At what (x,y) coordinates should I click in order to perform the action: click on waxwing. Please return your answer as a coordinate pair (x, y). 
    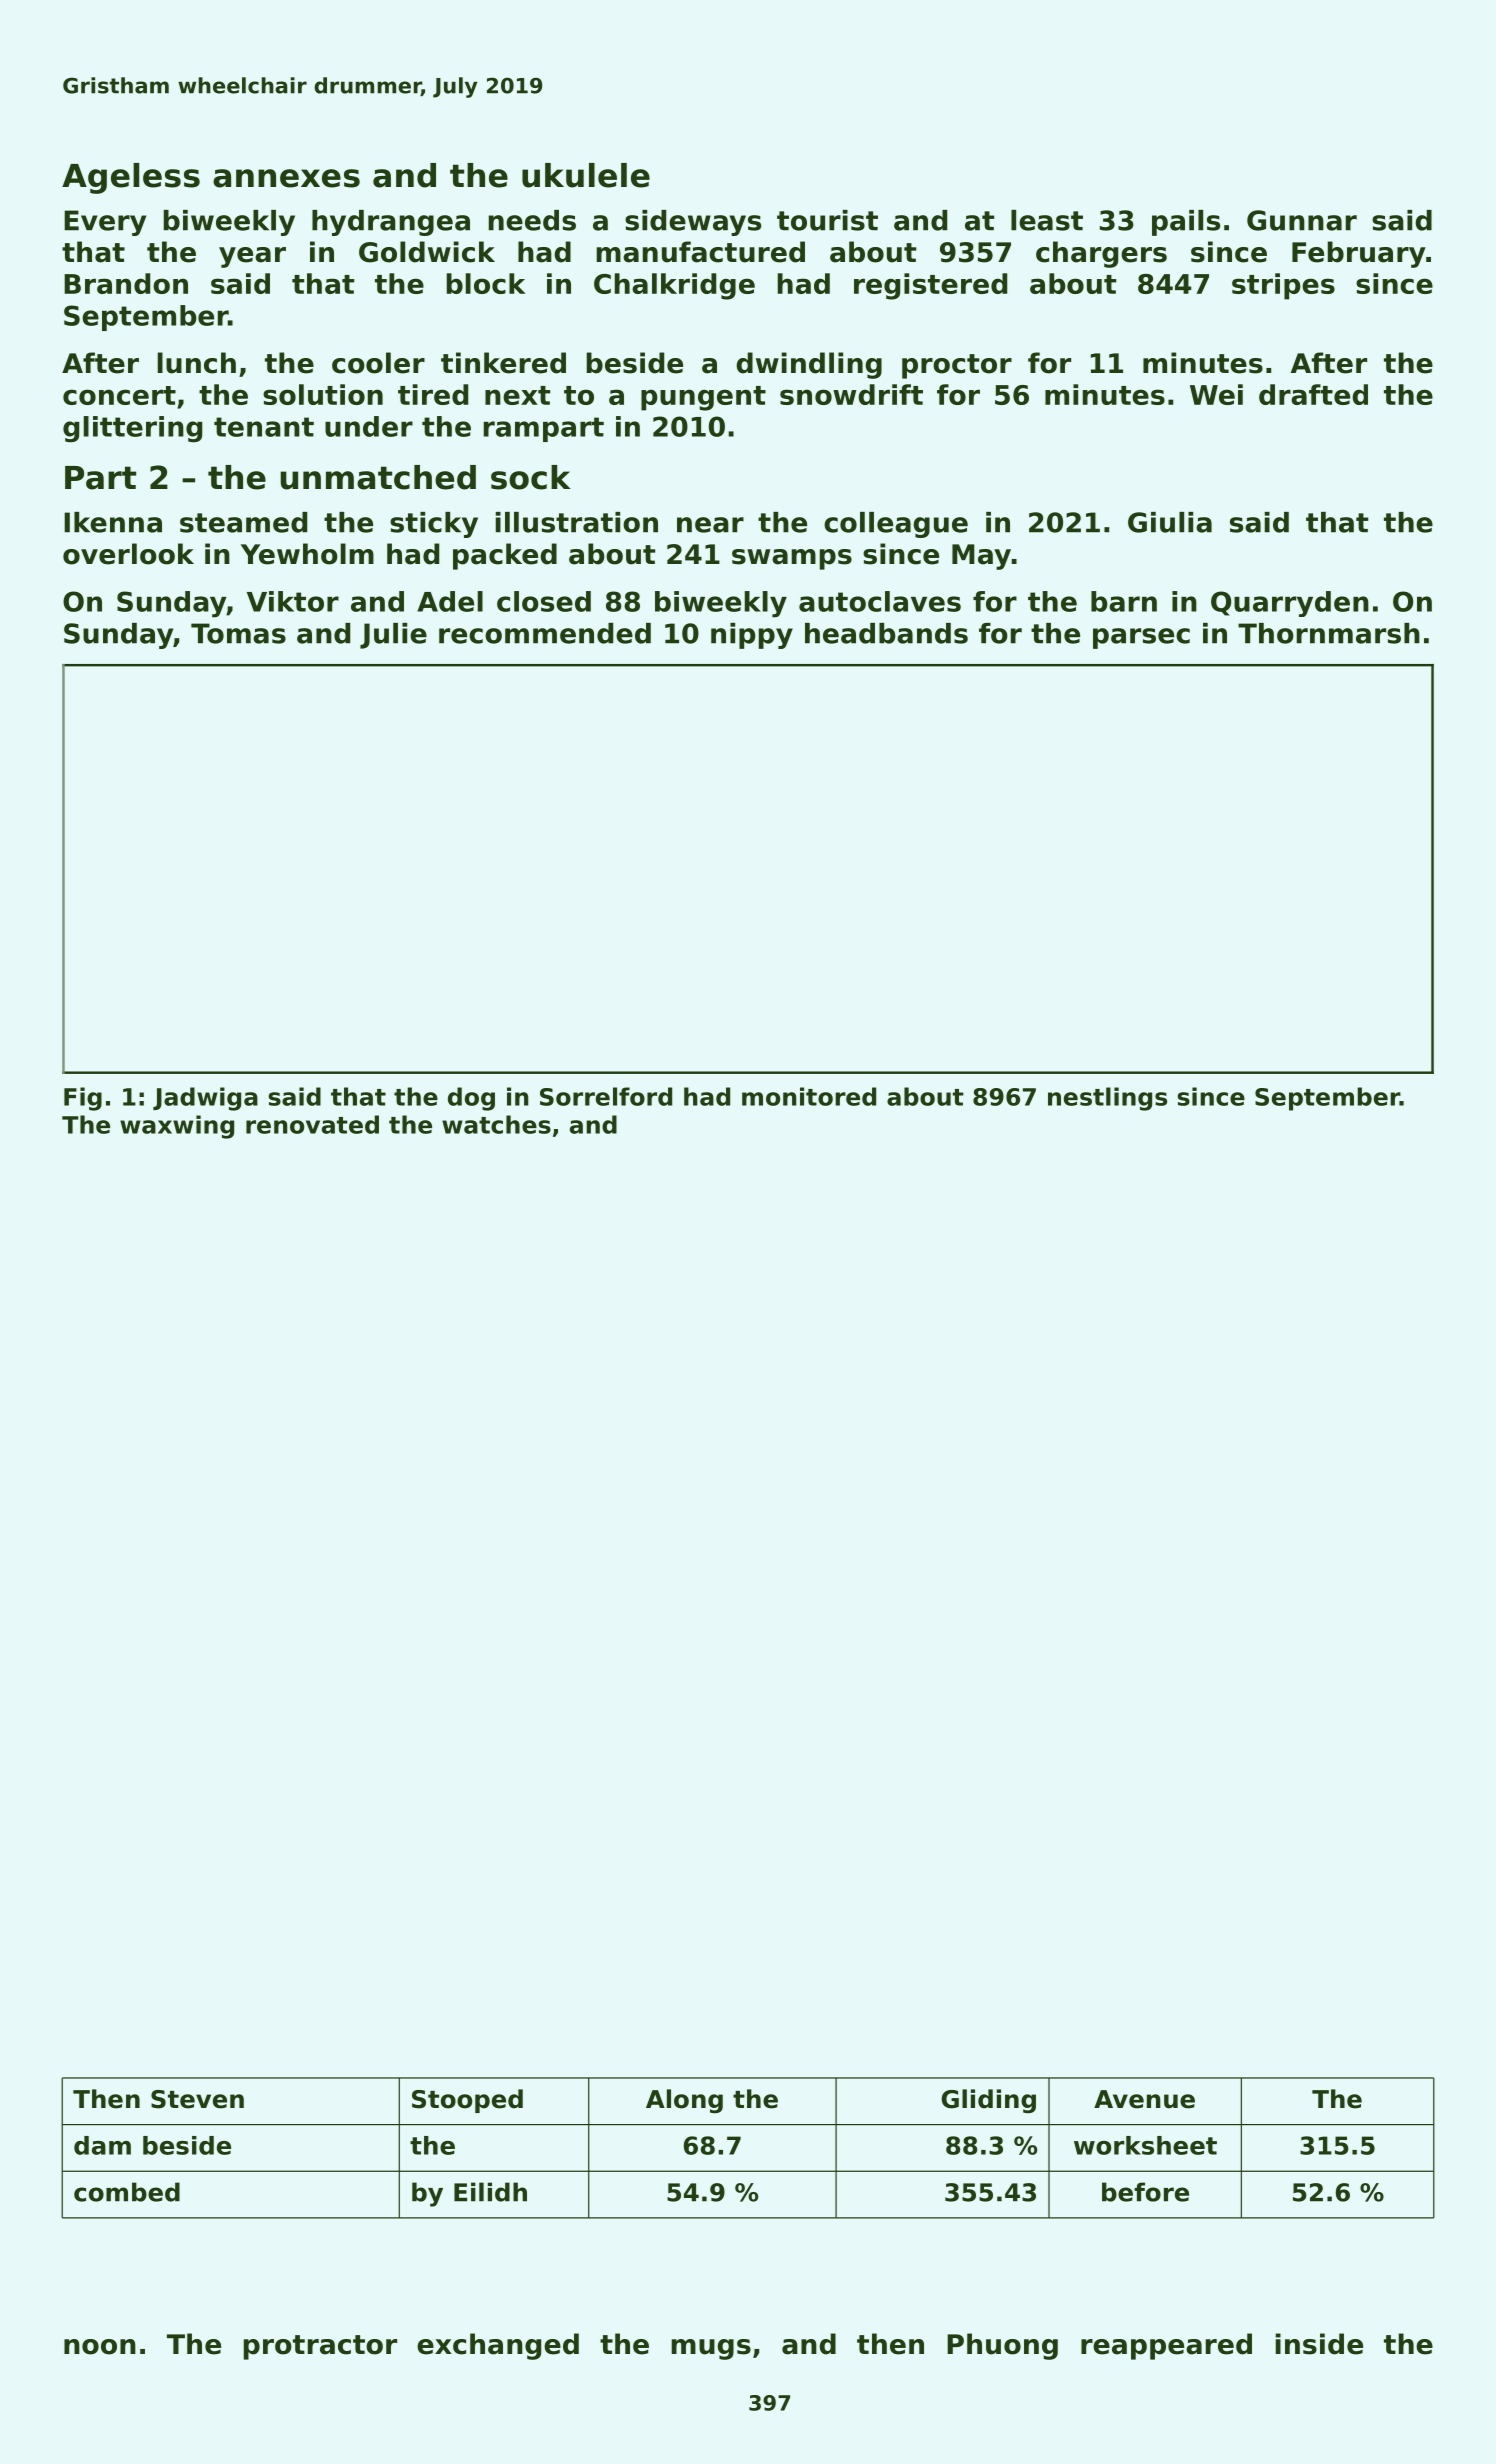
    Looking at the image, I should click on (177, 1127).
